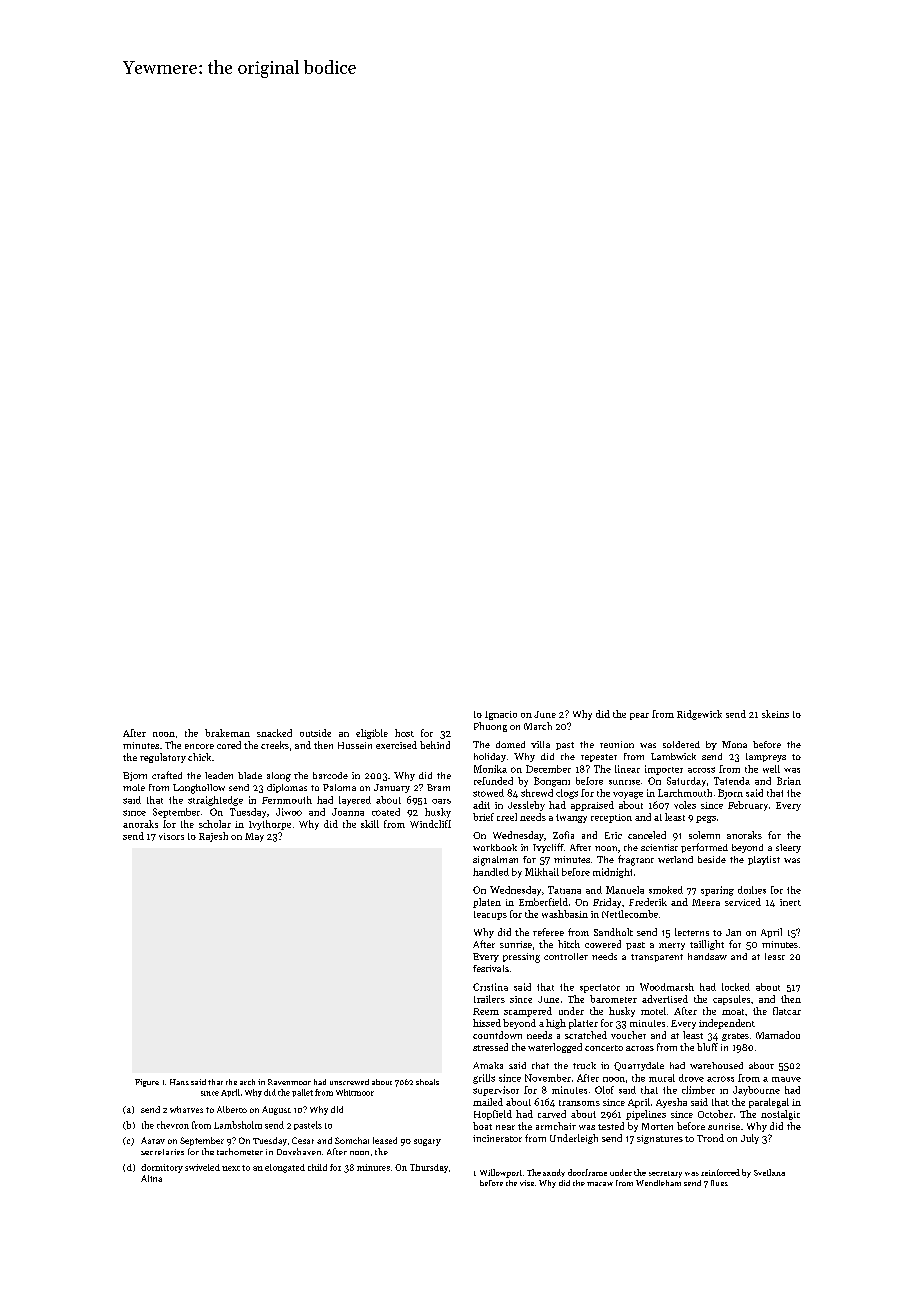 The image size is (924, 1308). Describe the element at coordinates (495, 847) in the screenshot. I see `workbook` at that location.
